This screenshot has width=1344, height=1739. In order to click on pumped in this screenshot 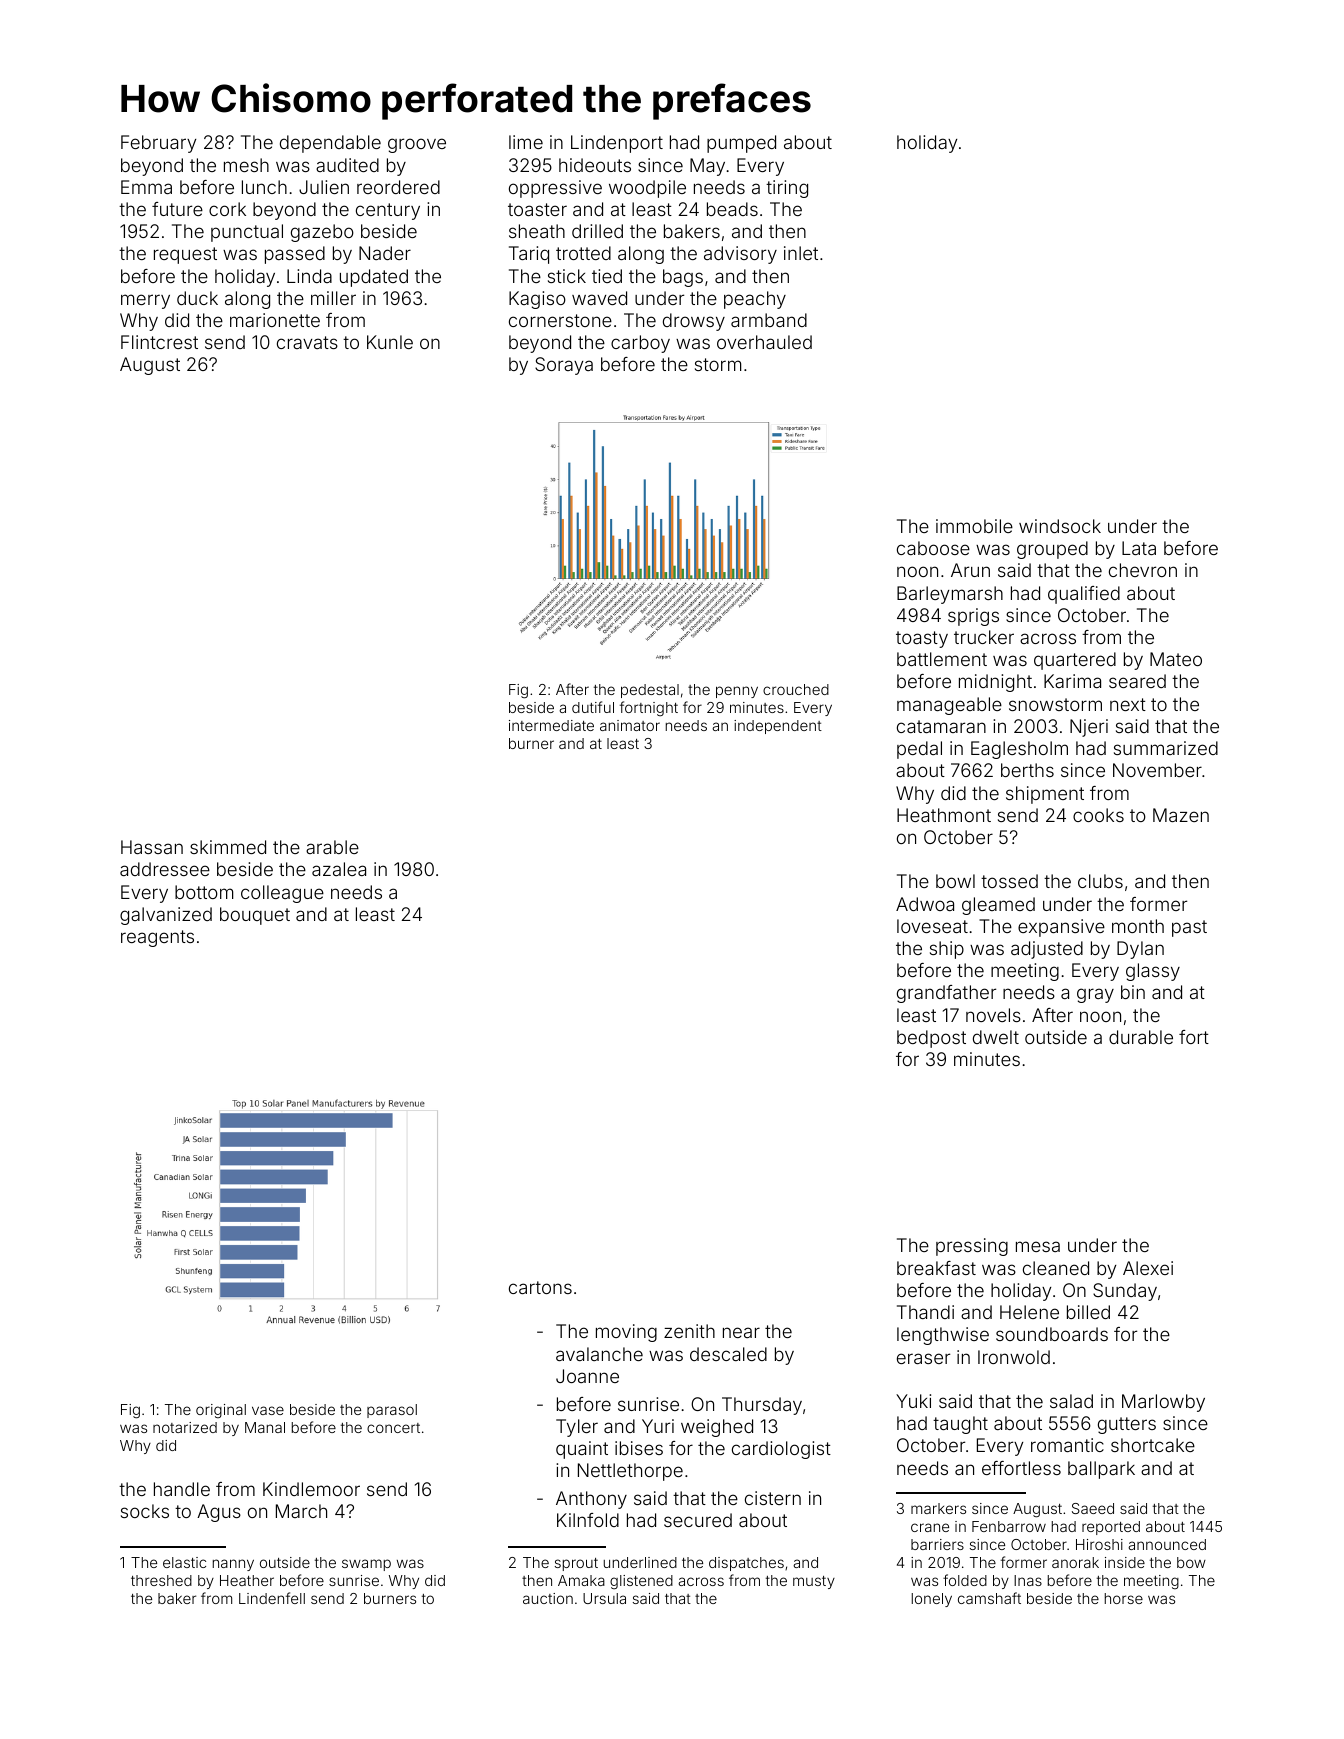, I will do `click(741, 144)`.
